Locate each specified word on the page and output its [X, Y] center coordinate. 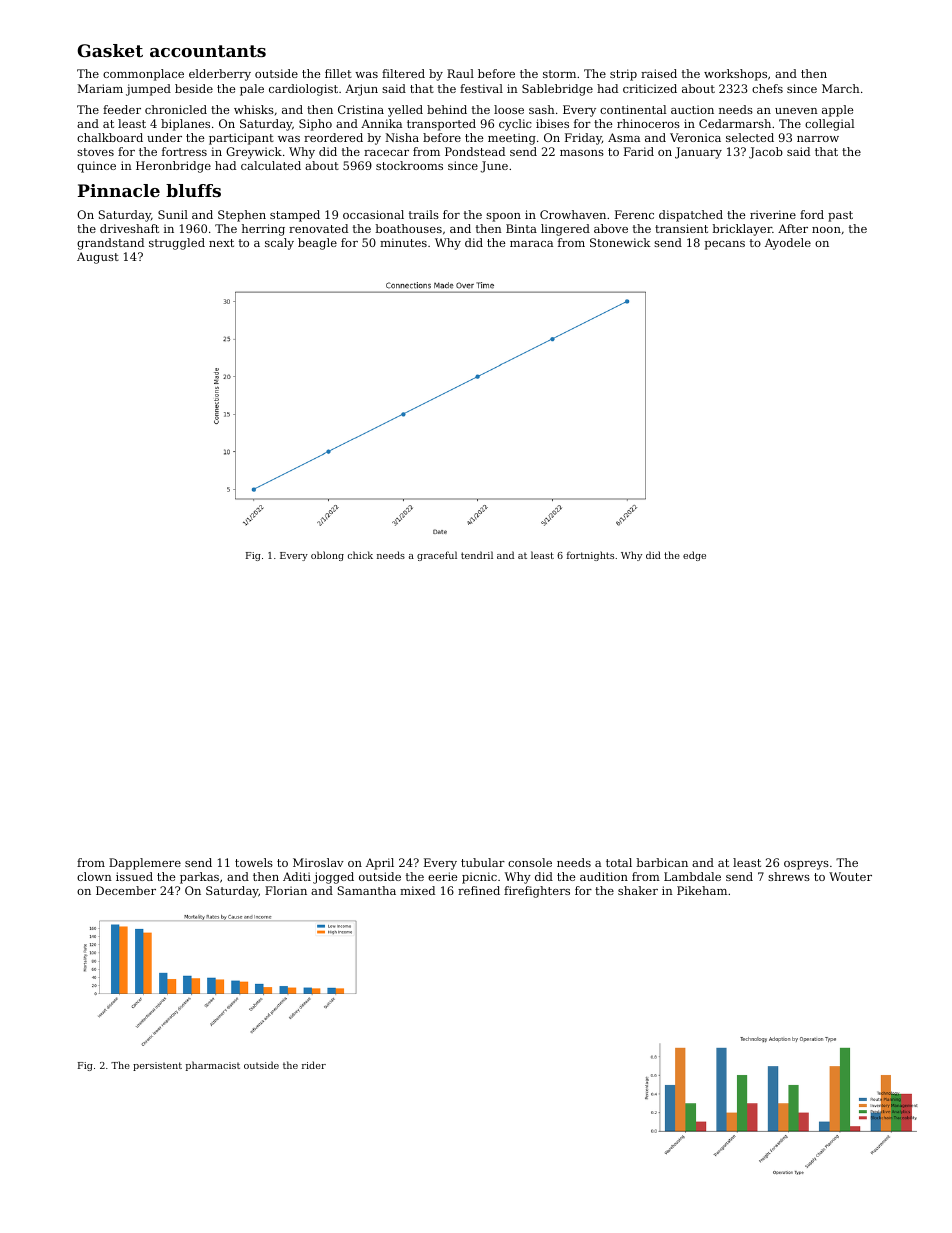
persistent [157, 1066]
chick [360, 555]
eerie [442, 876]
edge [694, 556]
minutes [403, 242]
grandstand [110, 244]
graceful [437, 556]
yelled [405, 111]
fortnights [590, 556]
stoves [95, 152]
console [530, 862]
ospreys [806, 865]
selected [750, 137]
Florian [286, 890]
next [221, 243]
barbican [662, 862]
